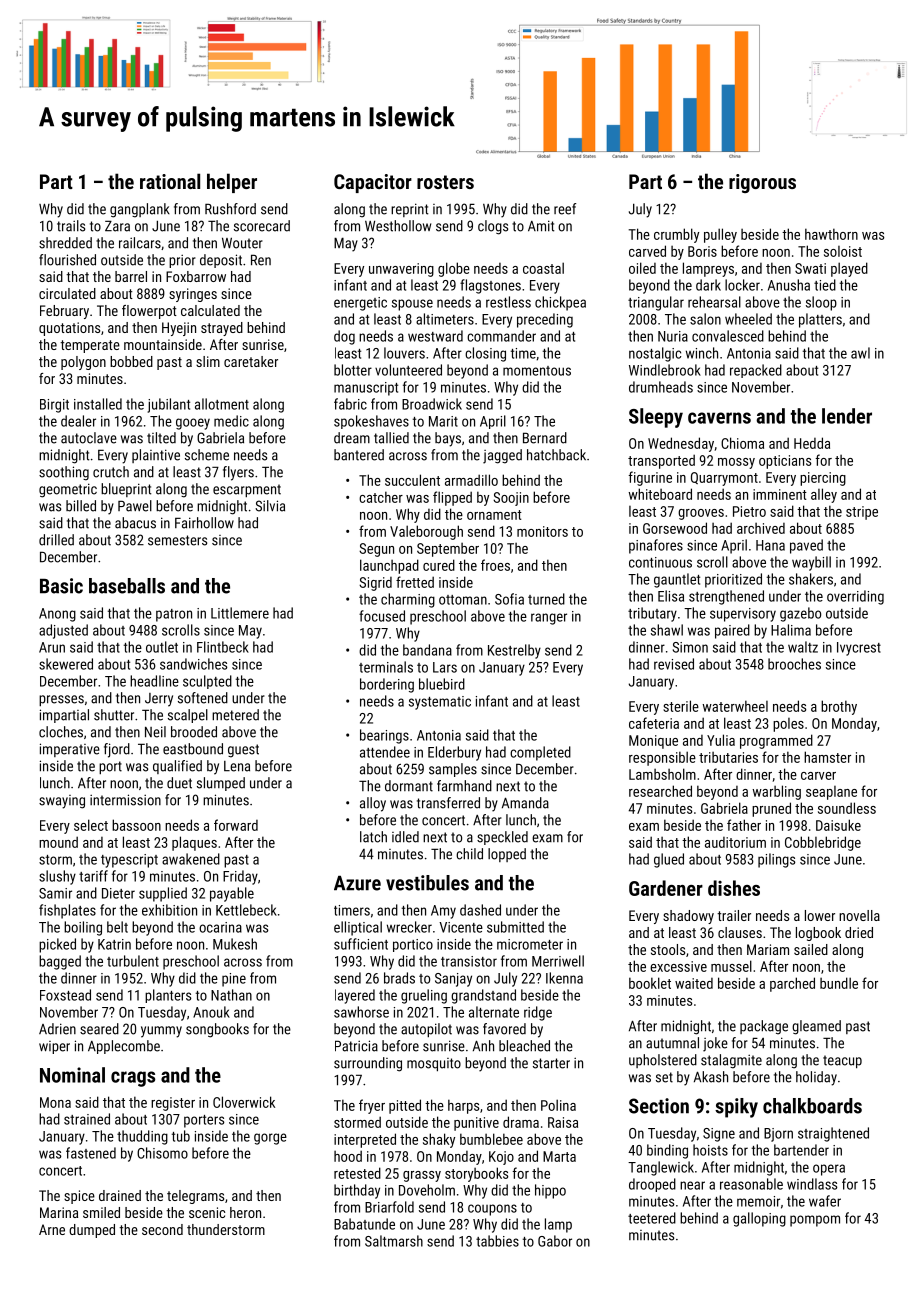 The height and width of the page is (1308, 924). Describe the element at coordinates (412, 305) in the page. I see `spouse` at that location.
